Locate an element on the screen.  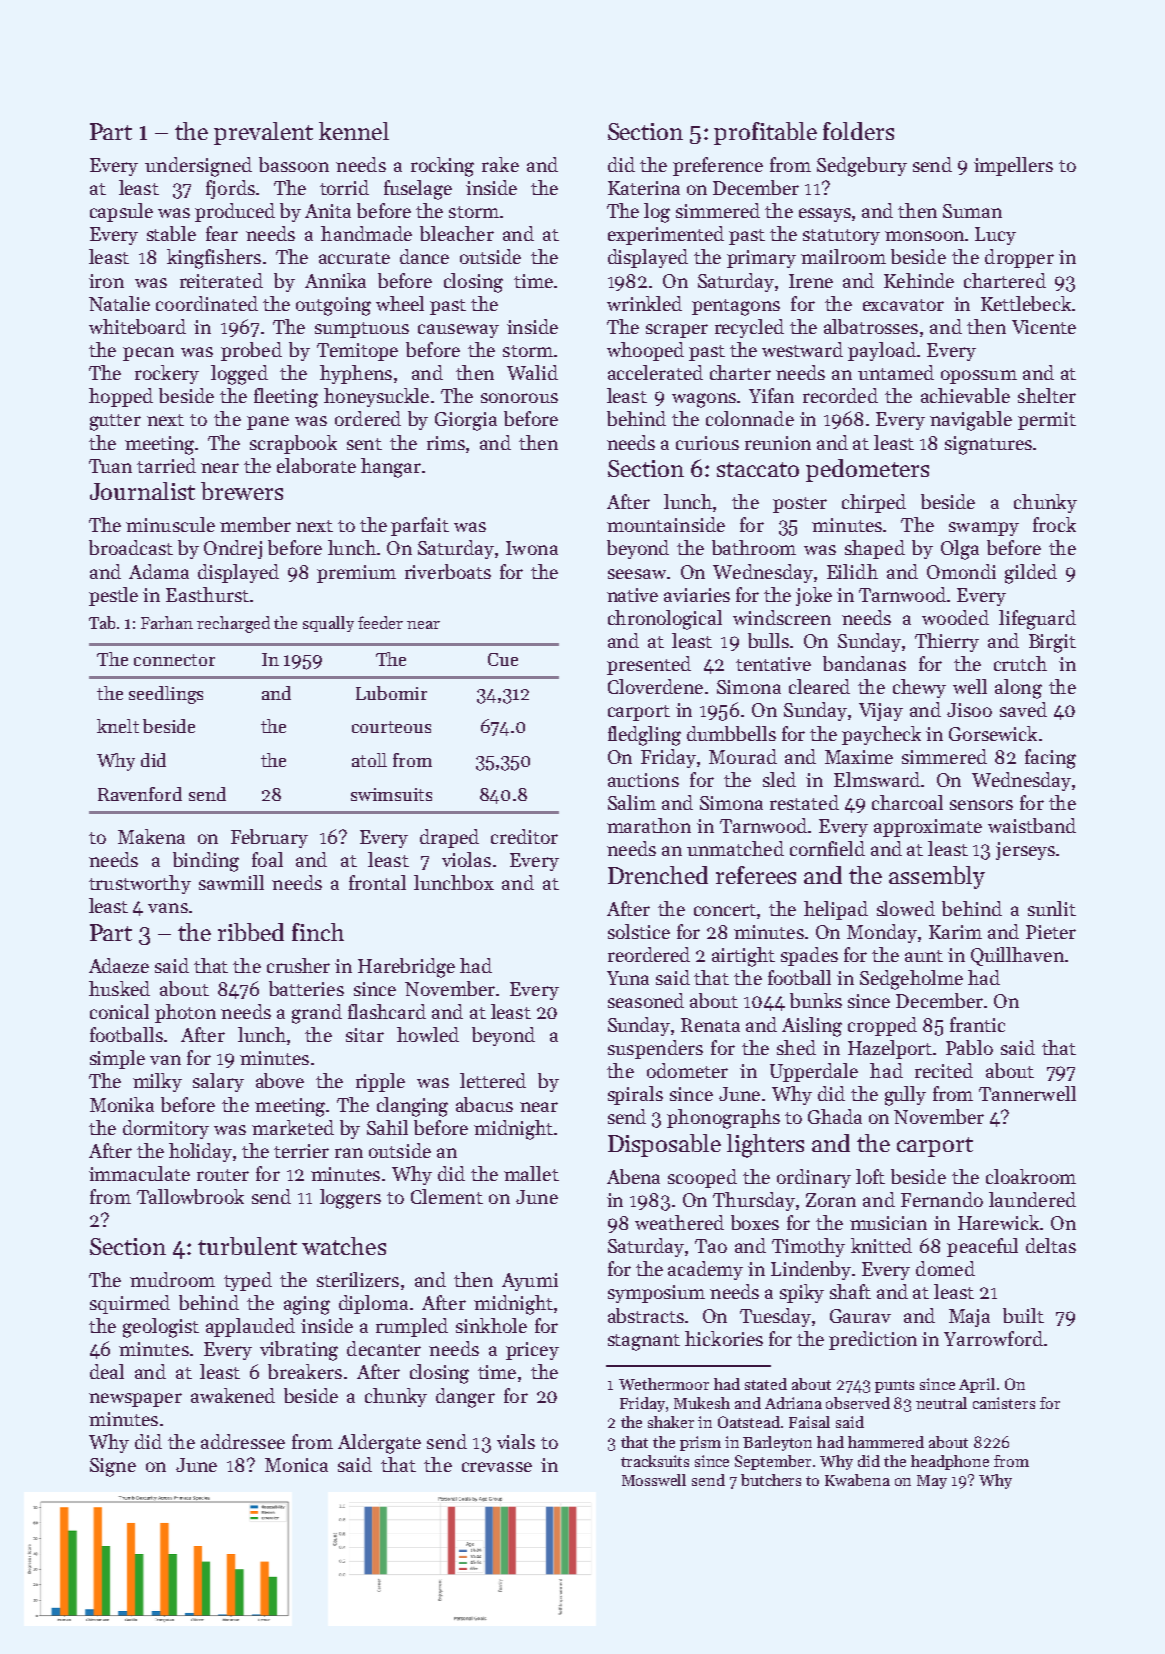
finch is located at coordinates (318, 932).
